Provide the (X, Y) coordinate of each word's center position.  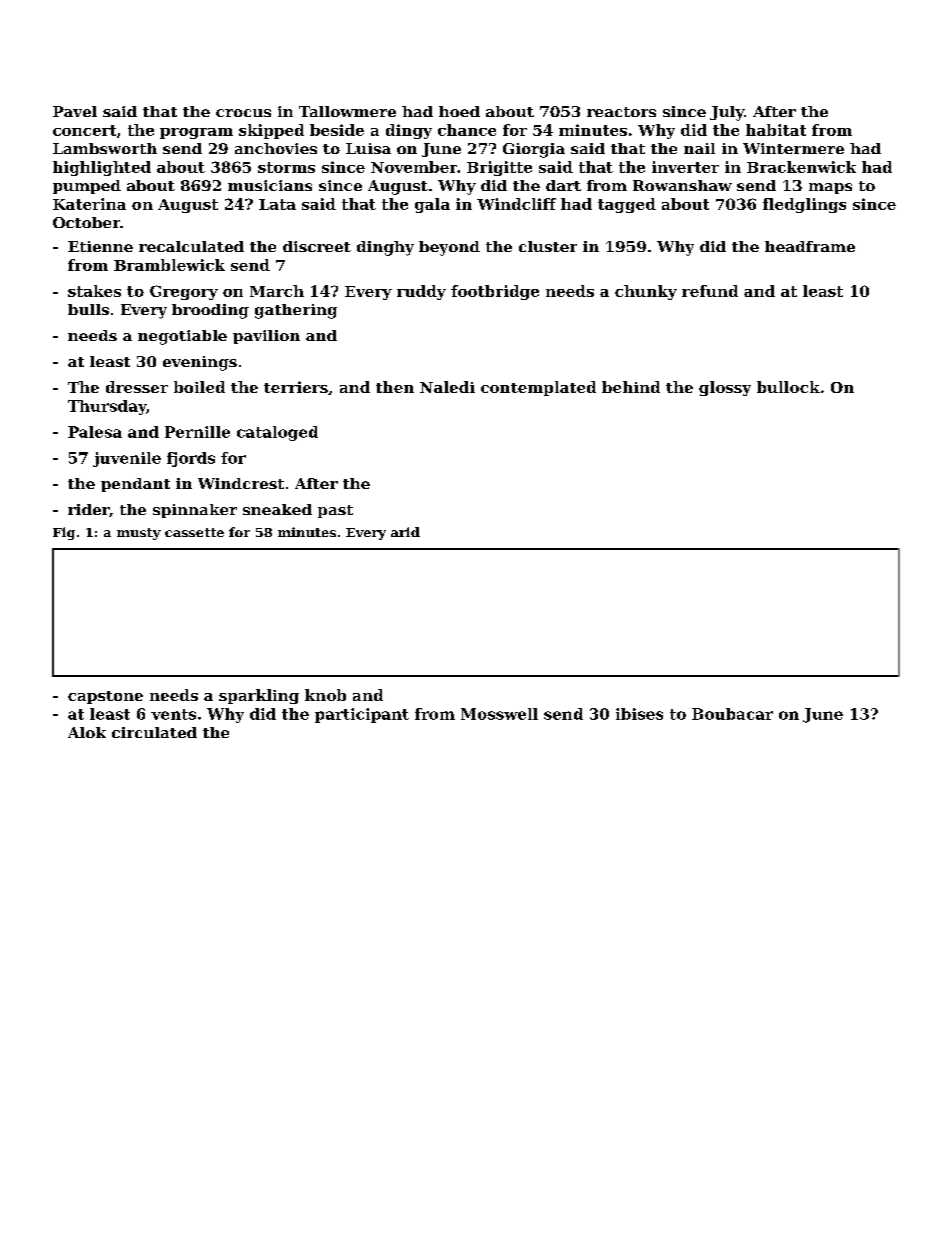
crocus (243, 113)
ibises (639, 714)
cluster (548, 246)
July (727, 113)
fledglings (804, 205)
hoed (459, 111)
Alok (87, 732)
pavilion (266, 337)
